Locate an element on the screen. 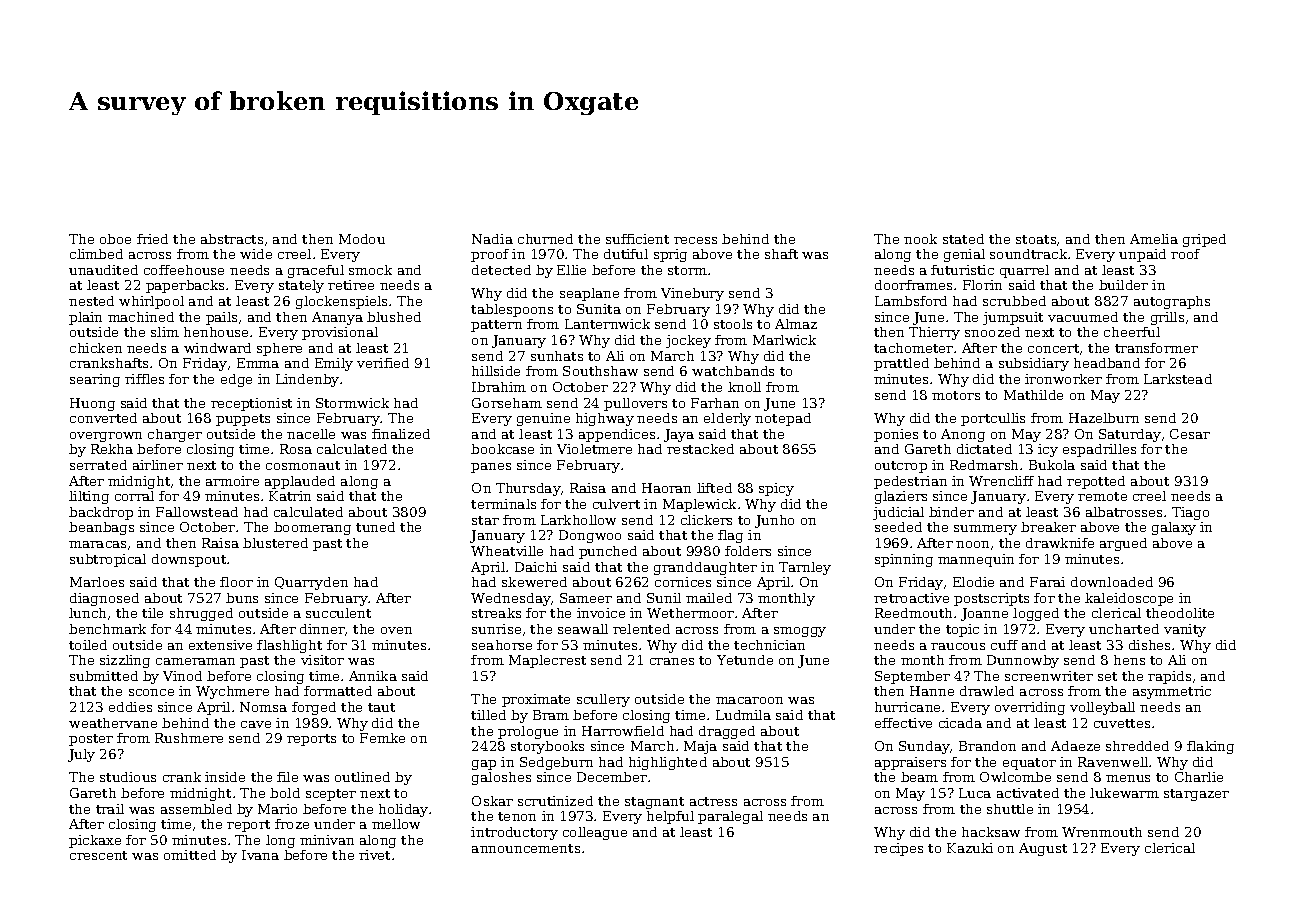  tilled is located at coordinates (488, 715).
